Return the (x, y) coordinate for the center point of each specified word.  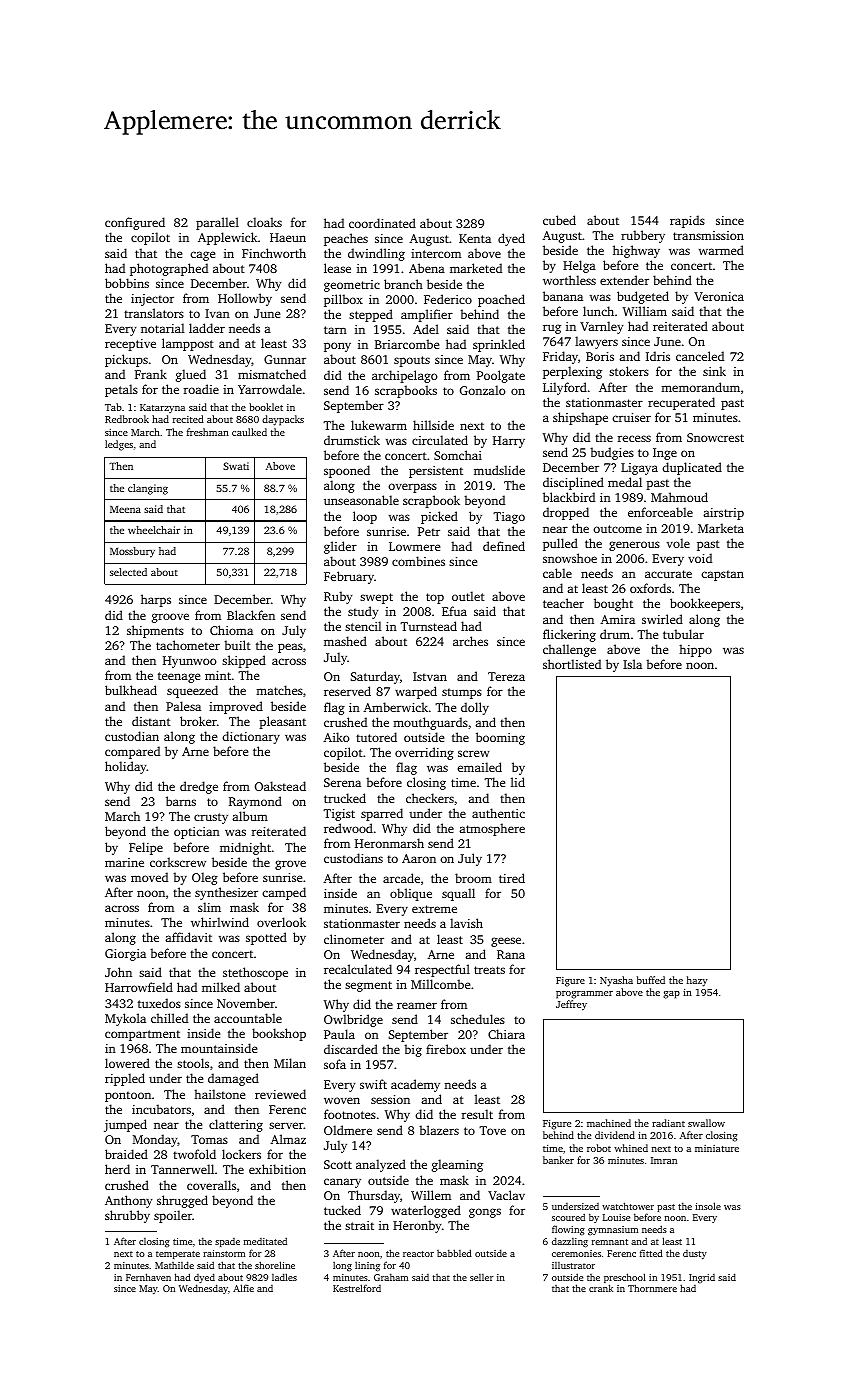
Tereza (506, 676)
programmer (584, 995)
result (477, 1114)
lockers (241, 1154)
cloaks (264, 222)
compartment (142, 1035)
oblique (411, 894)
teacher (563, 603)
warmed (721, 250)
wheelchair (154, 530)
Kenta (475, 238)
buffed (651, 980)
